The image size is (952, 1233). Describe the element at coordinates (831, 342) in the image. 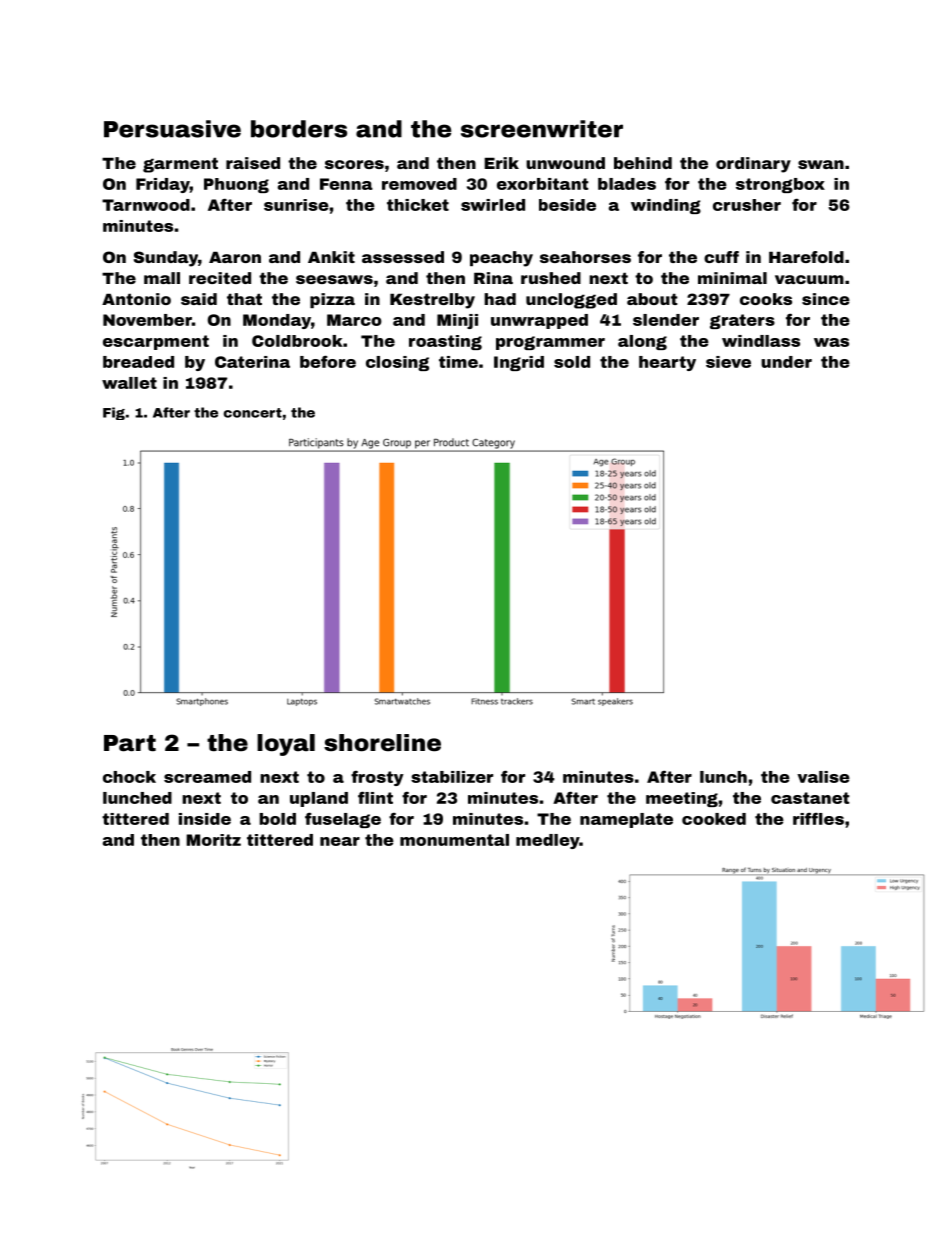

I see `was` at that location.
